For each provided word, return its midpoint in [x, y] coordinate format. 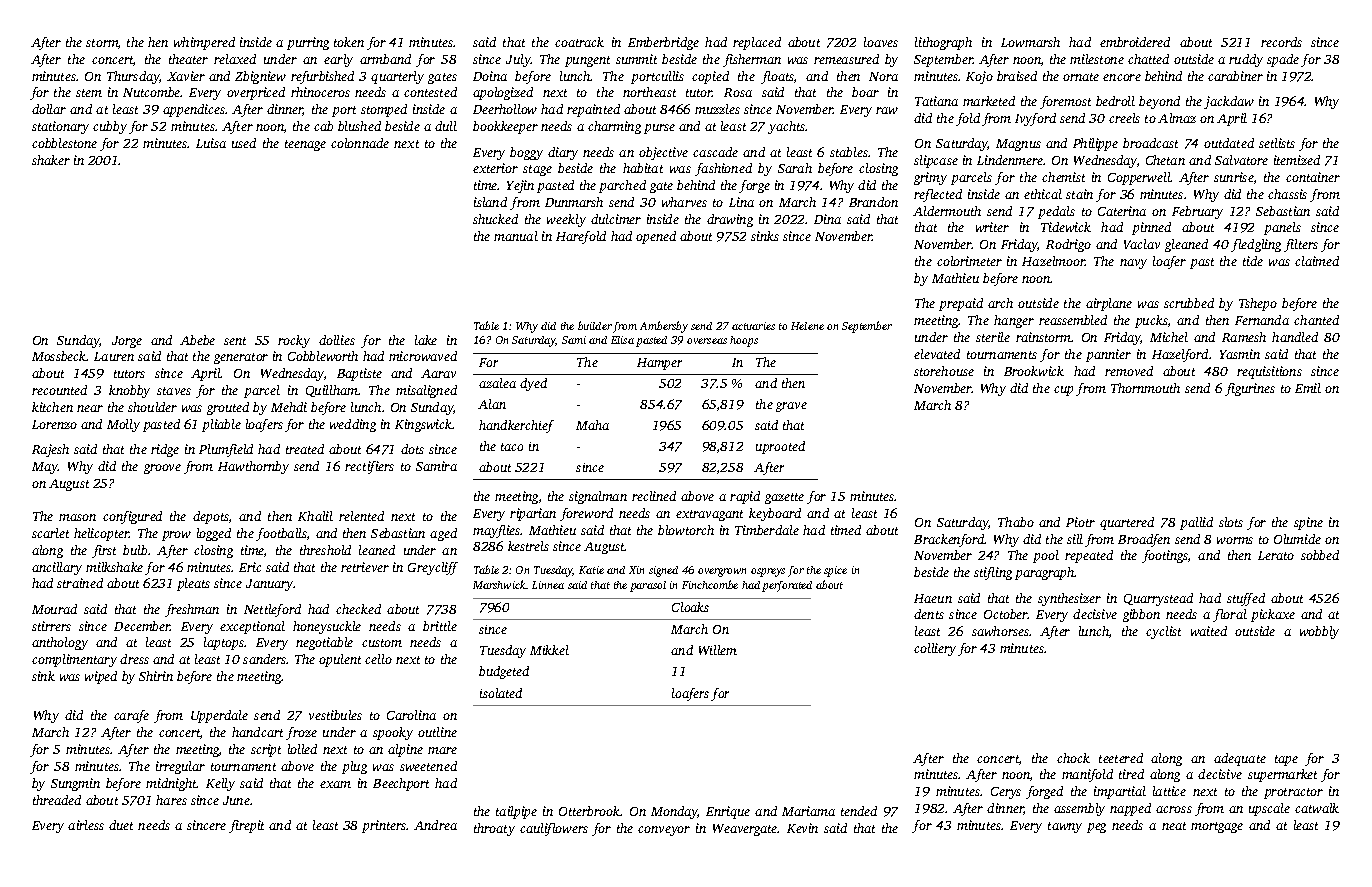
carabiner [1235, 76]
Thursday [133, 77]
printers [384, 826]
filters [1301, 245]
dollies [337, 340]
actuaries [753, 326]
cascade [715, 152]
